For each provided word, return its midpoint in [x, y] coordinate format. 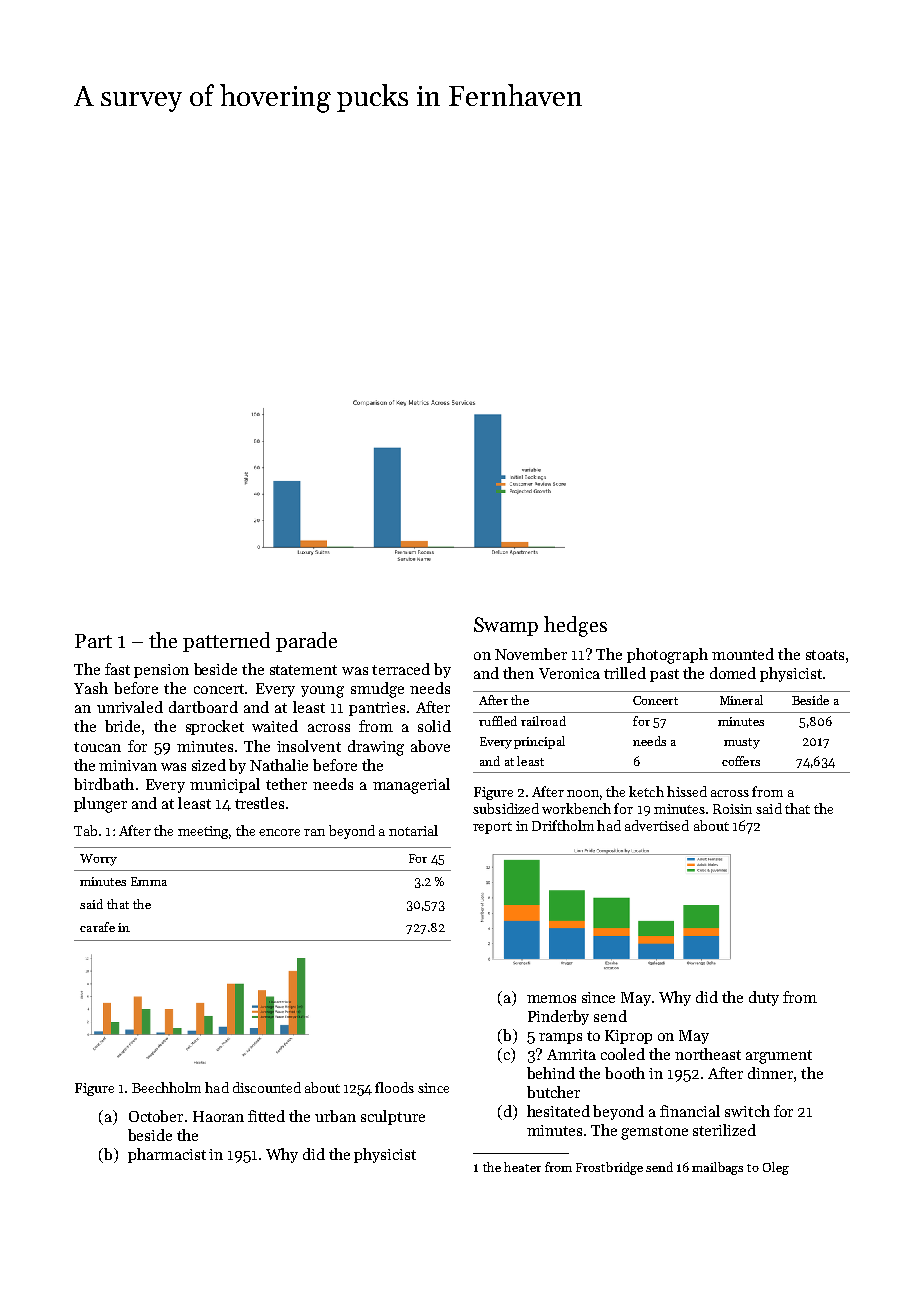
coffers [741, 761]
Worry [98, 860]
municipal [225, 785]
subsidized [506, 808]
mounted [743, 654]
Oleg [776, 1168]
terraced [401, 669]
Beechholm [166, 1087]
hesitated [558, 1111]
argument [779, 1057]
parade [306, 642]
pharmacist [167, 1155]
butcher [553, 1092]
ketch [646, 791]
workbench [576, 808]
